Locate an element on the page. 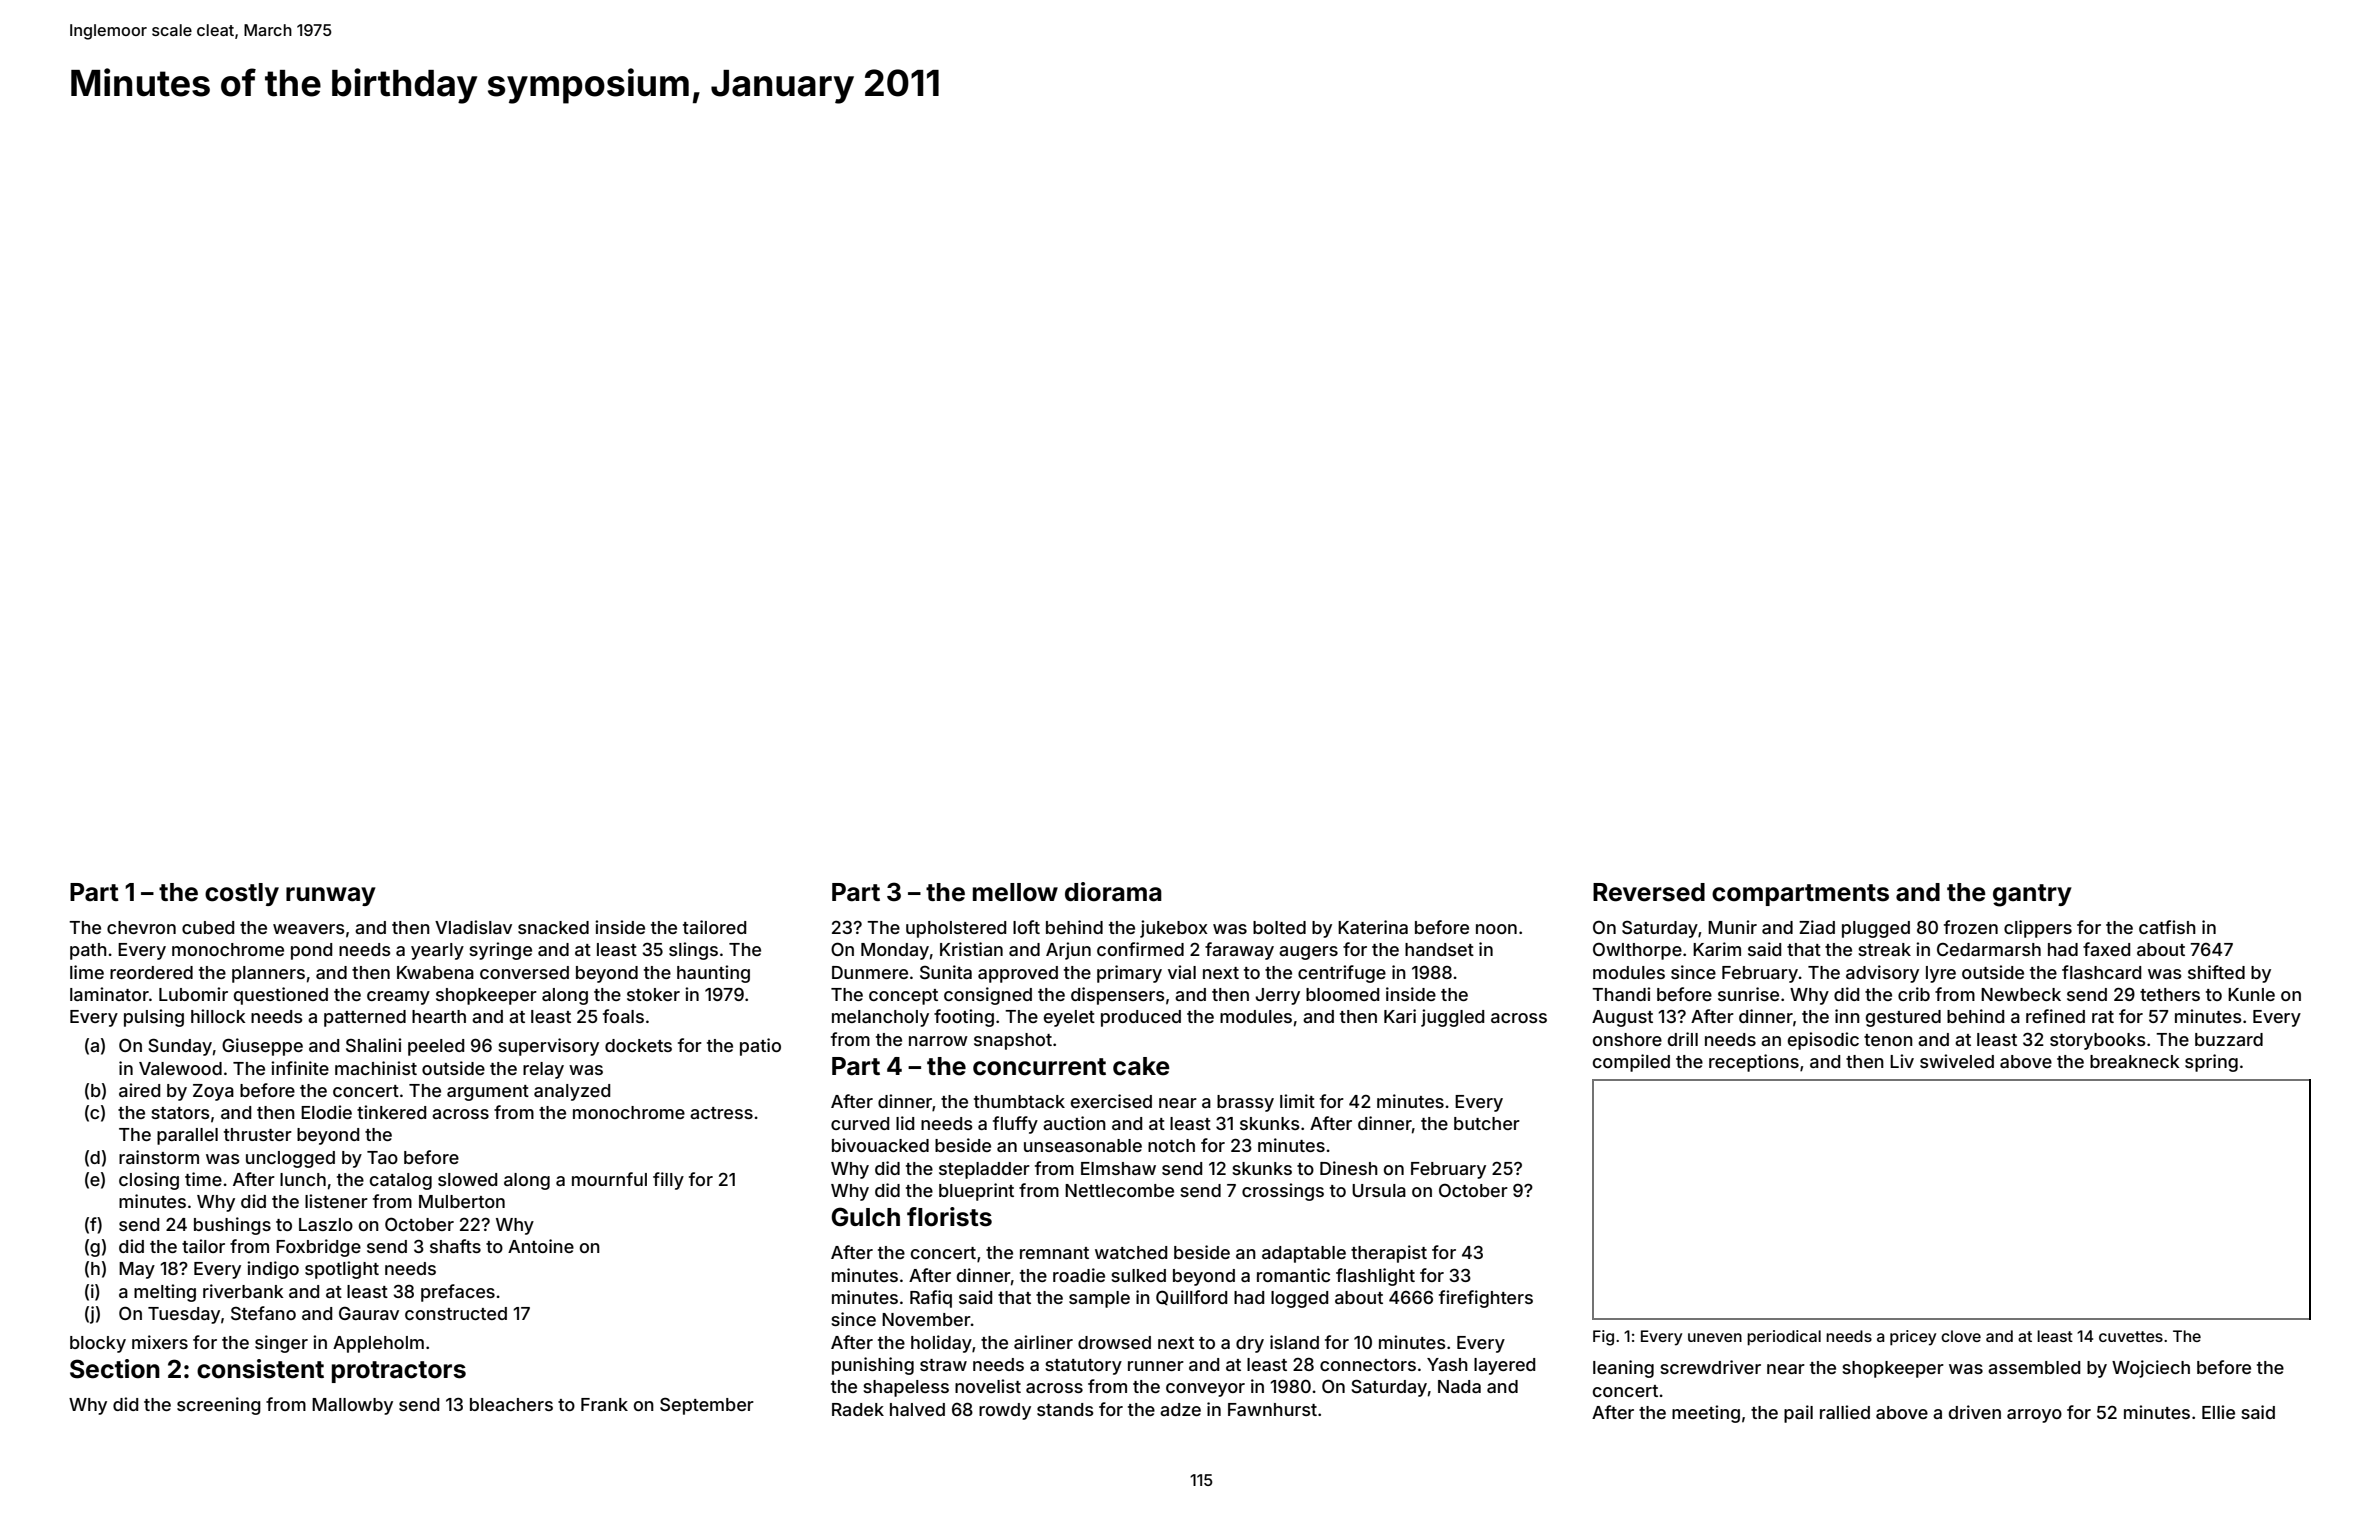  Nettlecombe is located at coordinates (1119, 1190).
